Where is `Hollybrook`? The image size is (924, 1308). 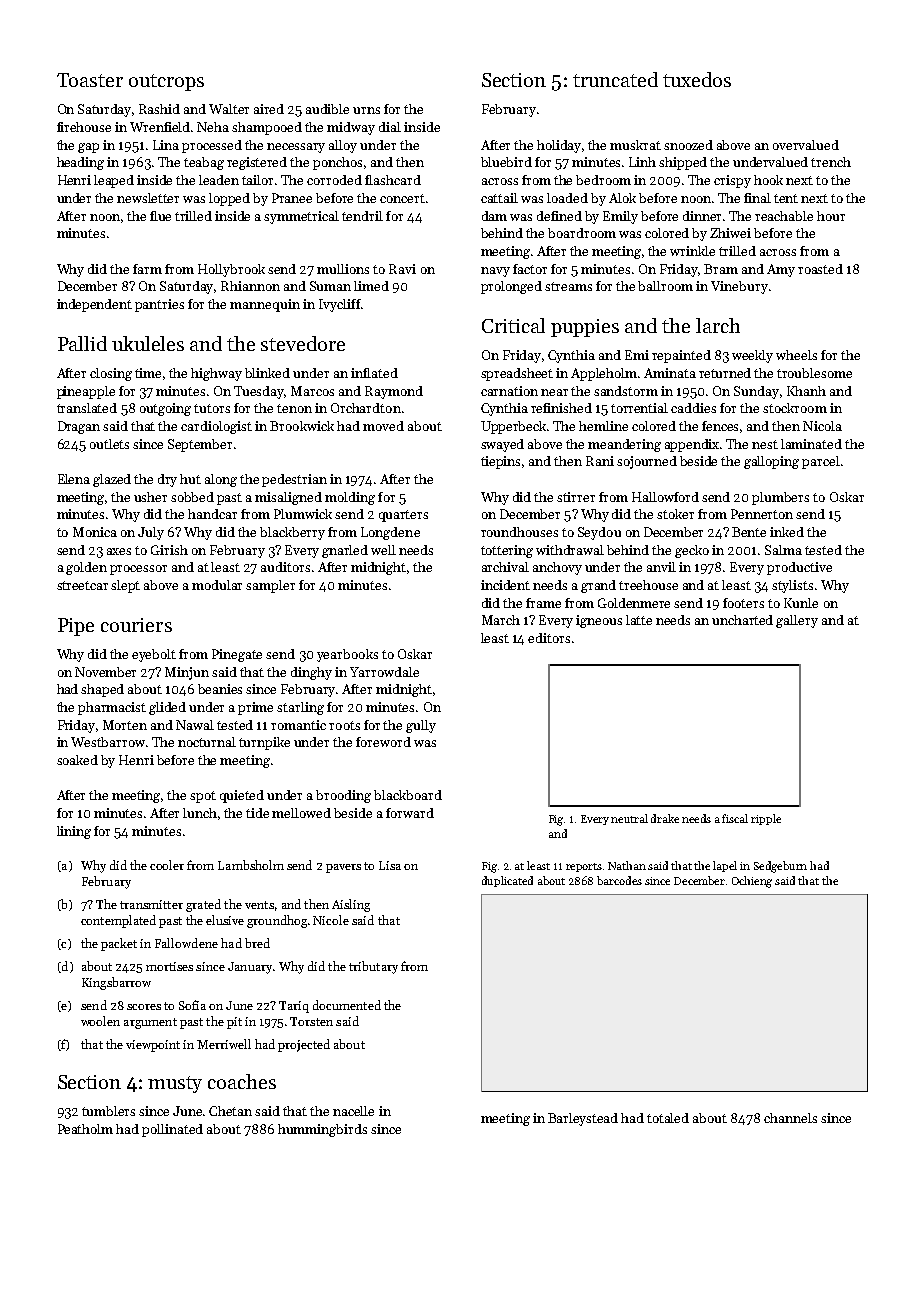 Hollybrook is located at coordinates (231, 270).
